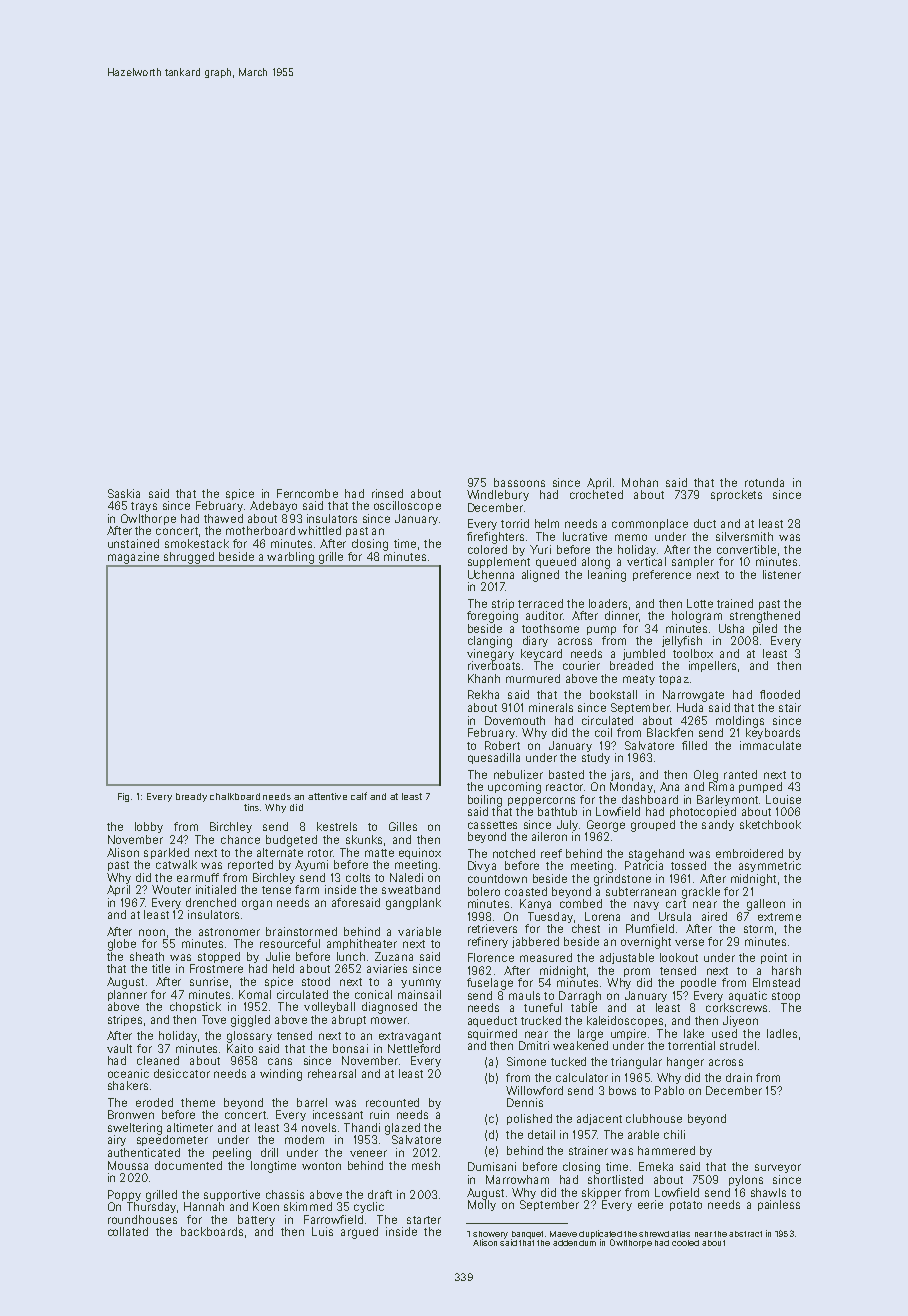 Image resolution: width=908 pixels, height=1316 pixels. Describe the element at coordinates (369, 1207) in the page. I see `cyclic` at that location.
